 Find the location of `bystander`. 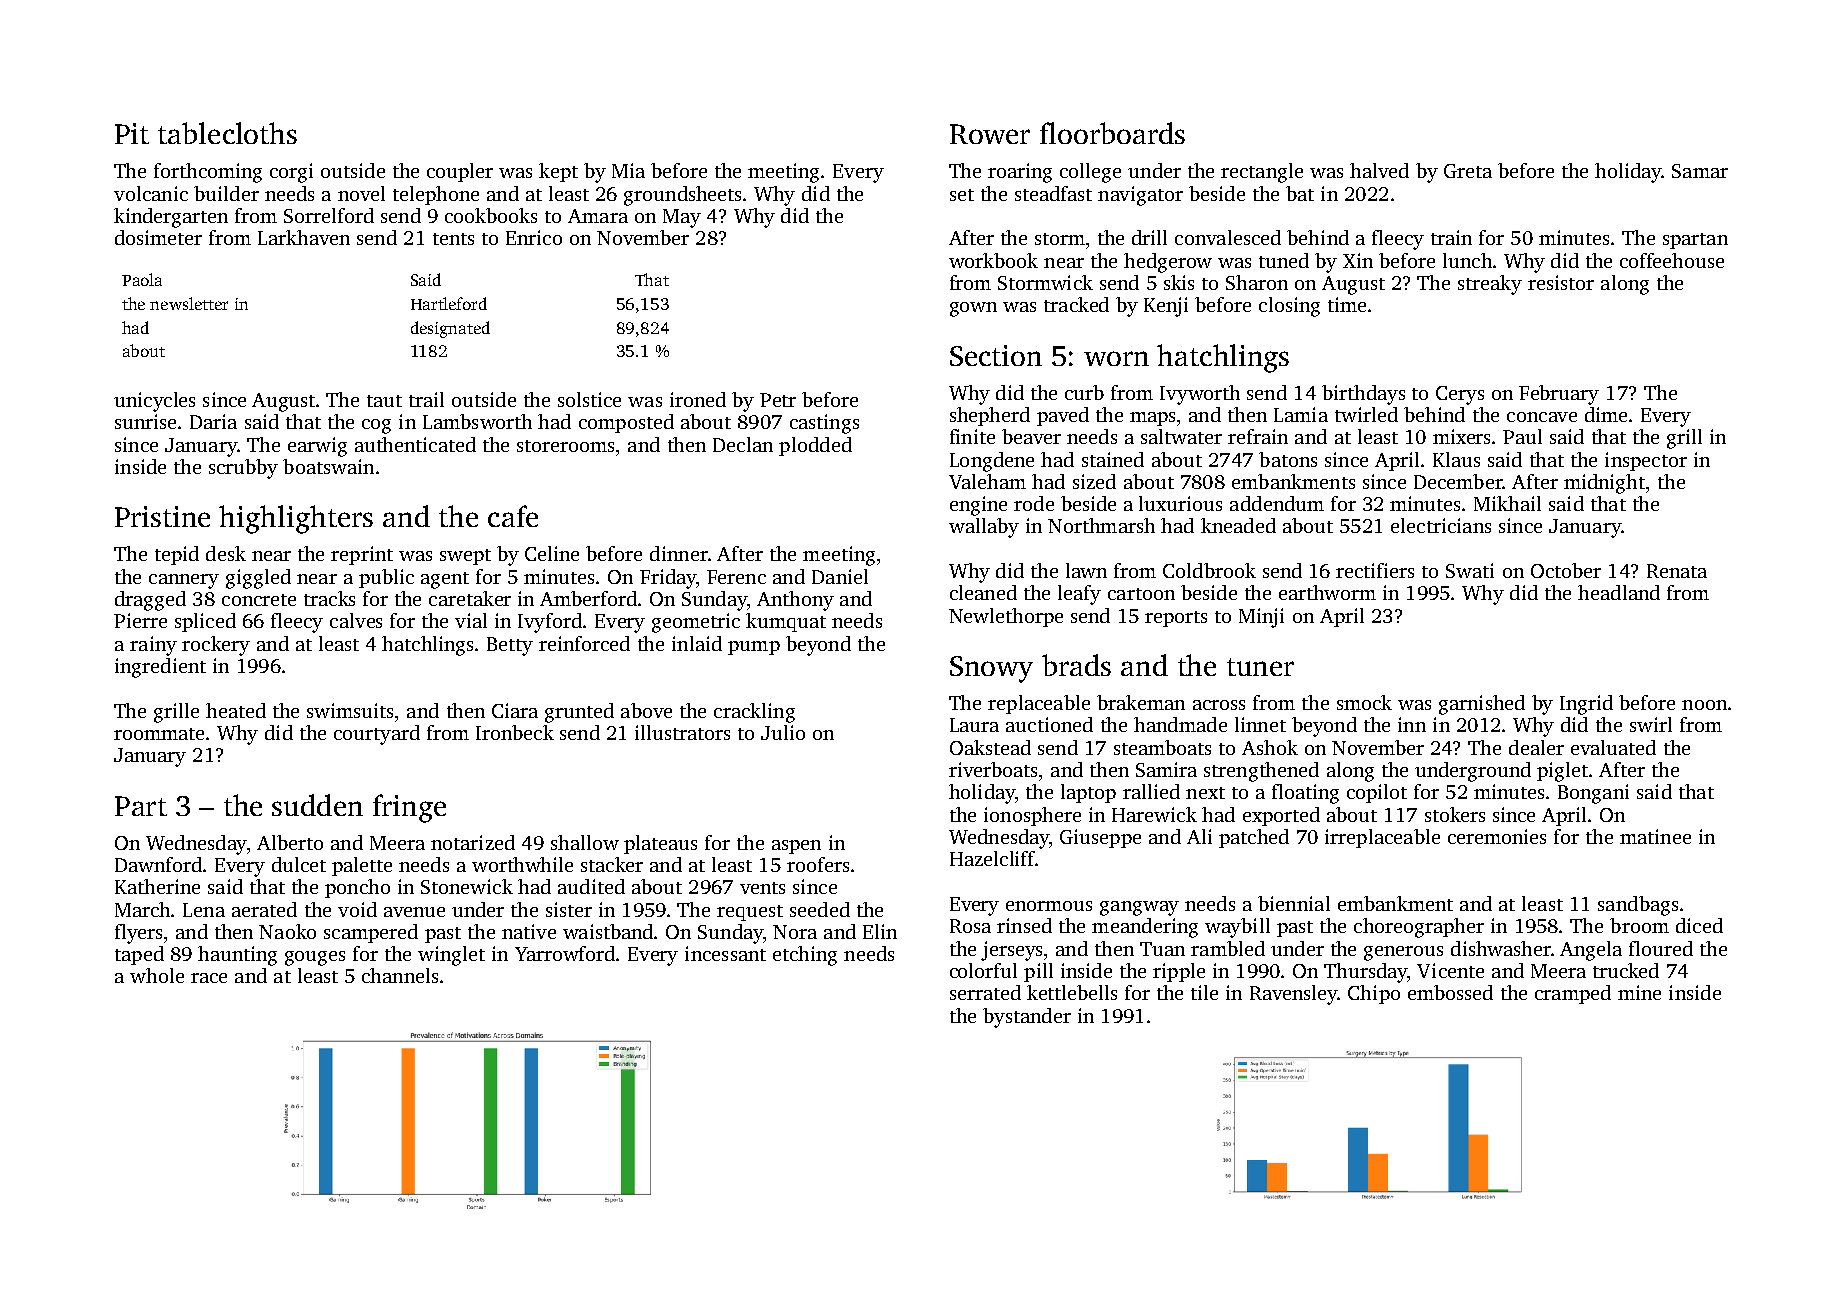

bystander is located at coordinates (1027, 1018).
